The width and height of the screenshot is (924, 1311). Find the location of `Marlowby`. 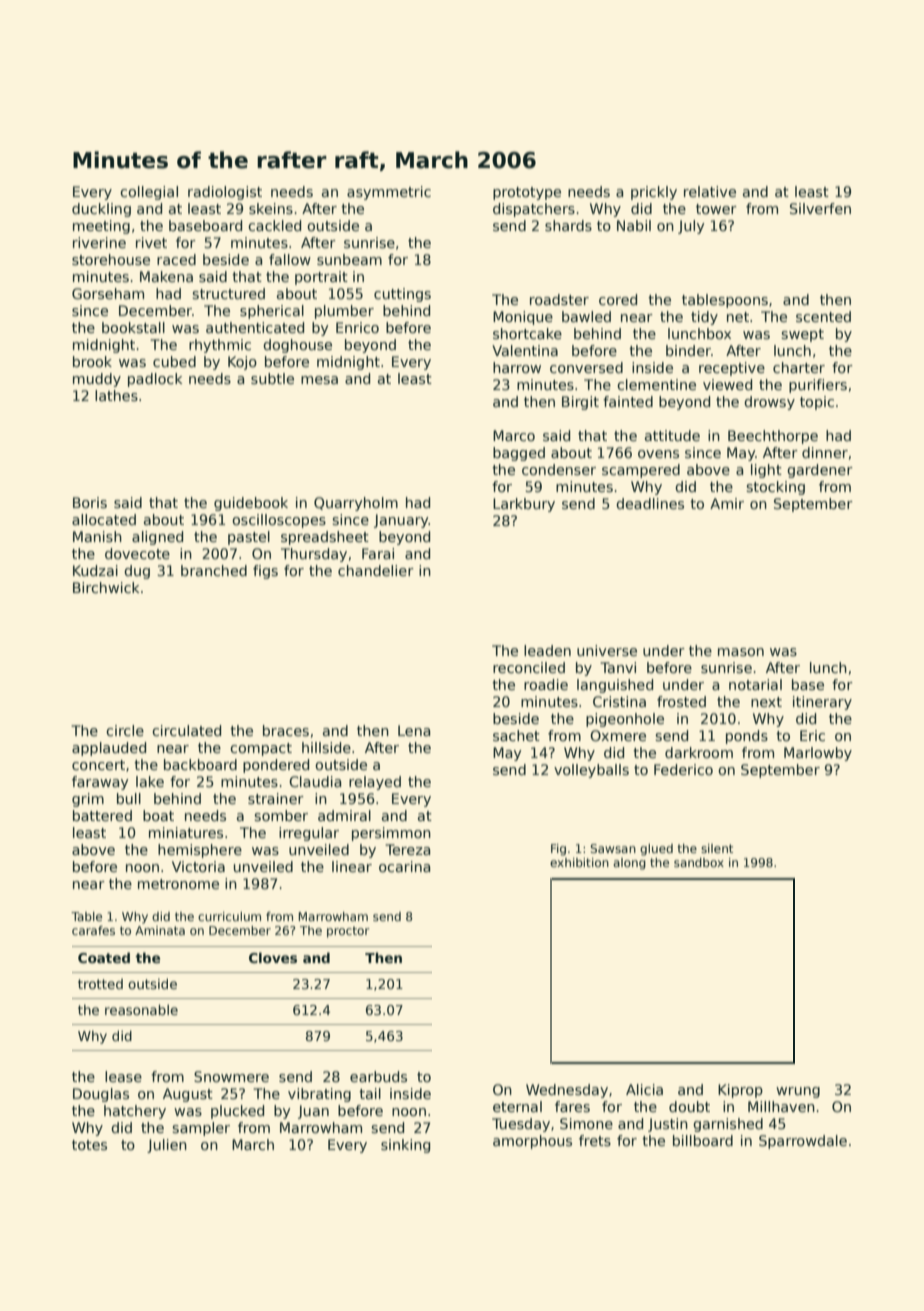

Marlowby is located at coordinates (818, 754).
